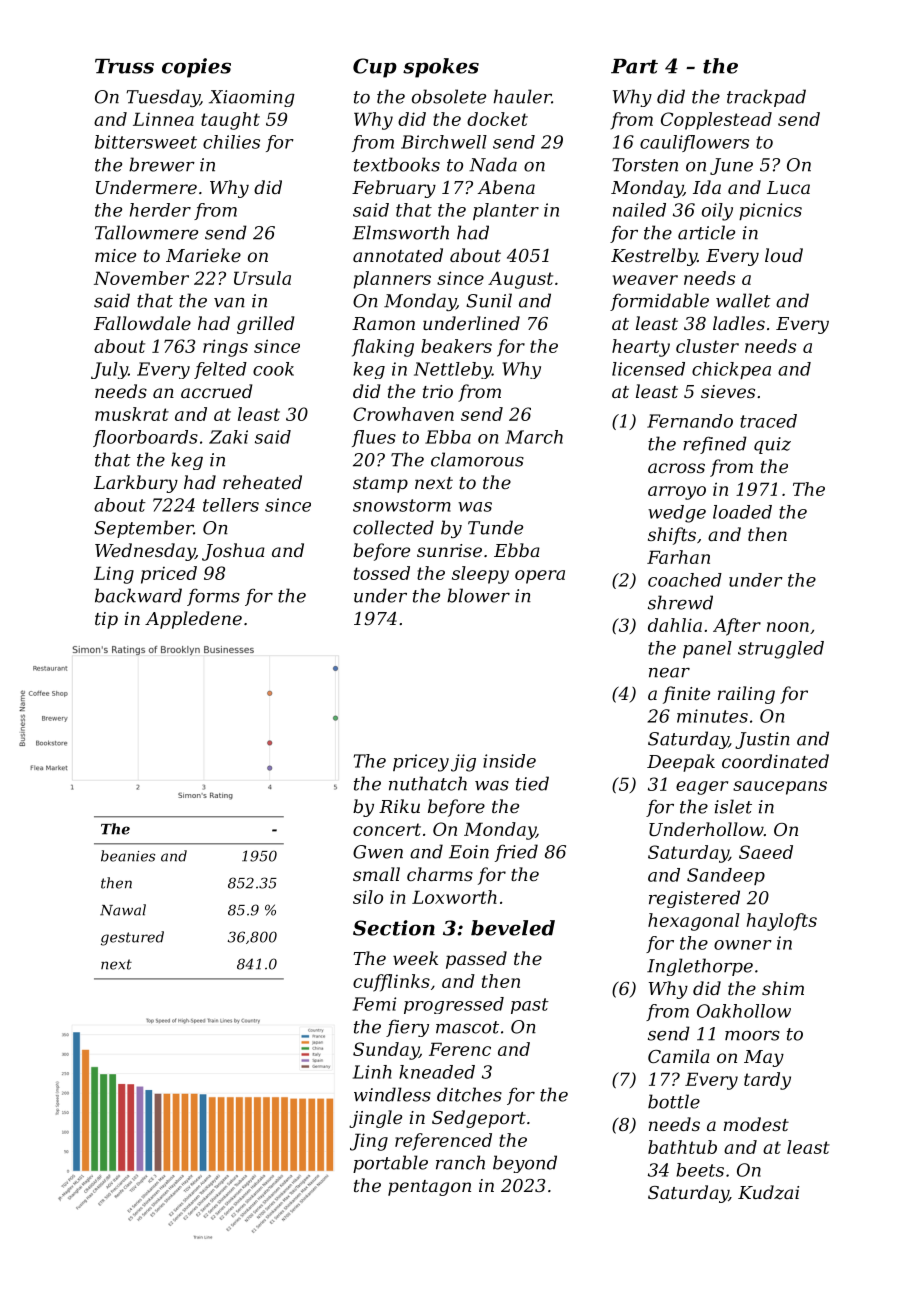 Image resolution: width=924 pixels, height=1308 pixels. I want to click on copies, so click(196, 68).
